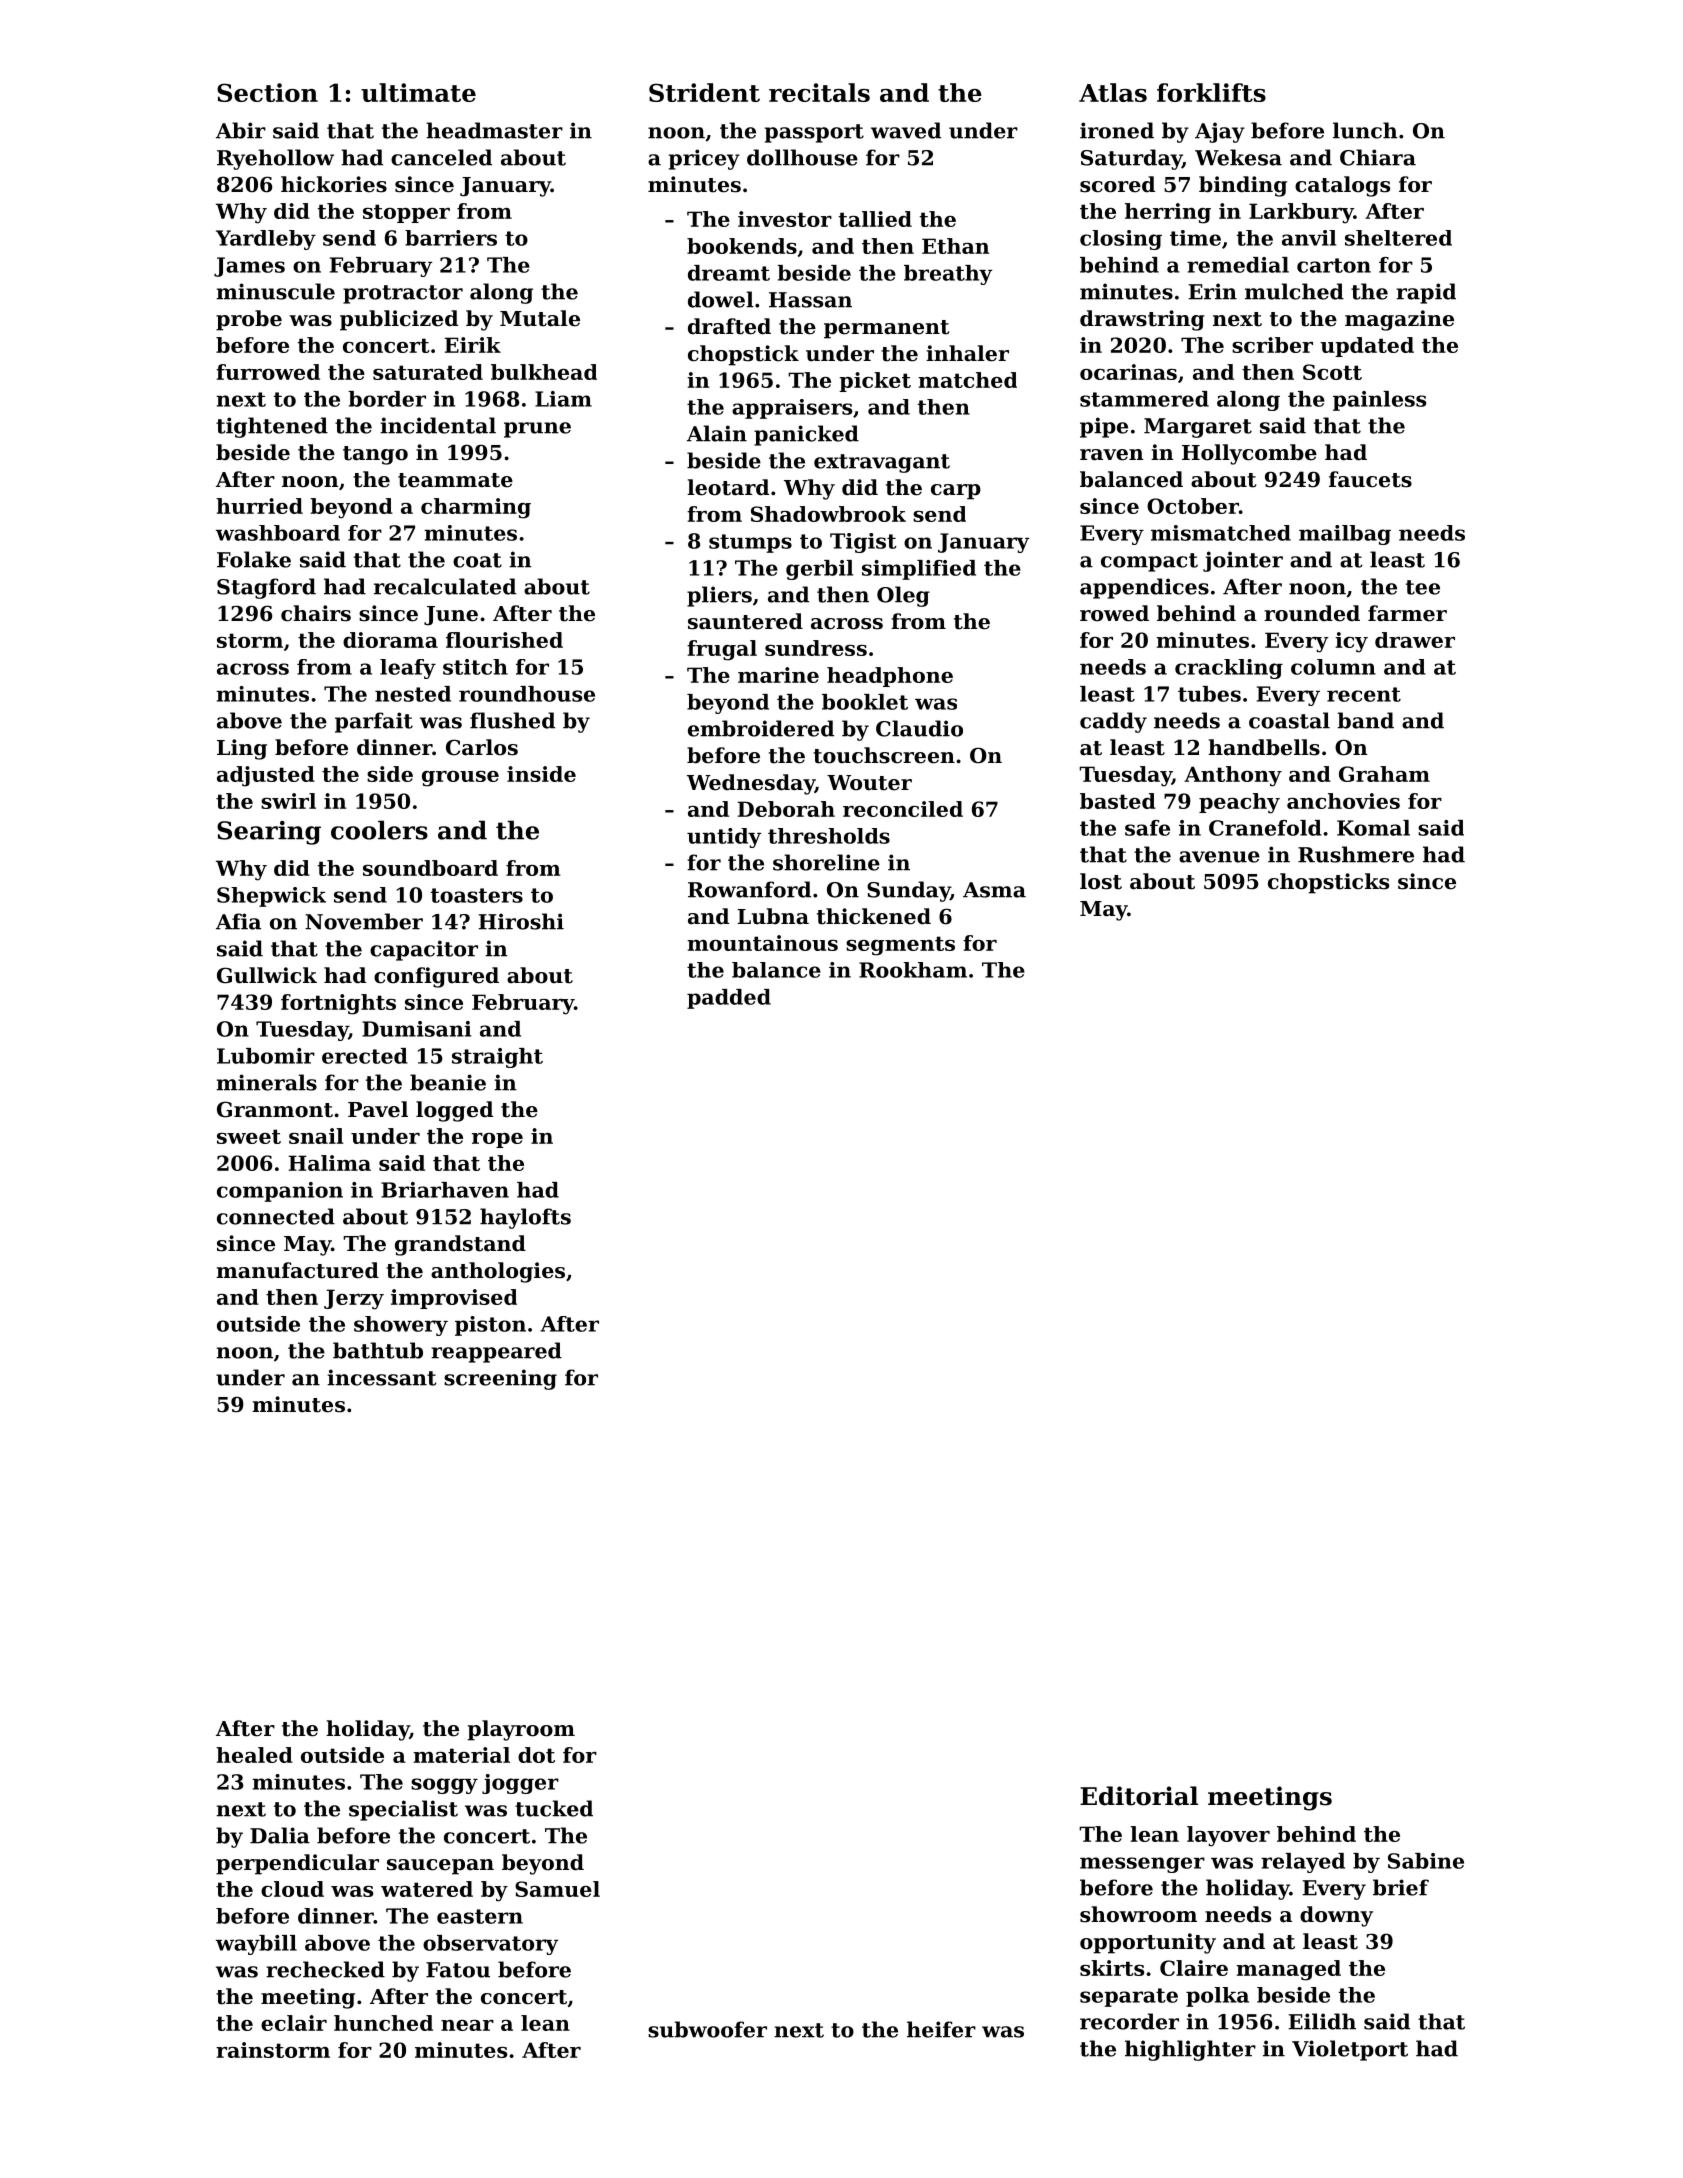 The image size is (1683, 2178). Describe the element at coordinates (1139, 1796) in the image. I see `Editorial` at that location.
